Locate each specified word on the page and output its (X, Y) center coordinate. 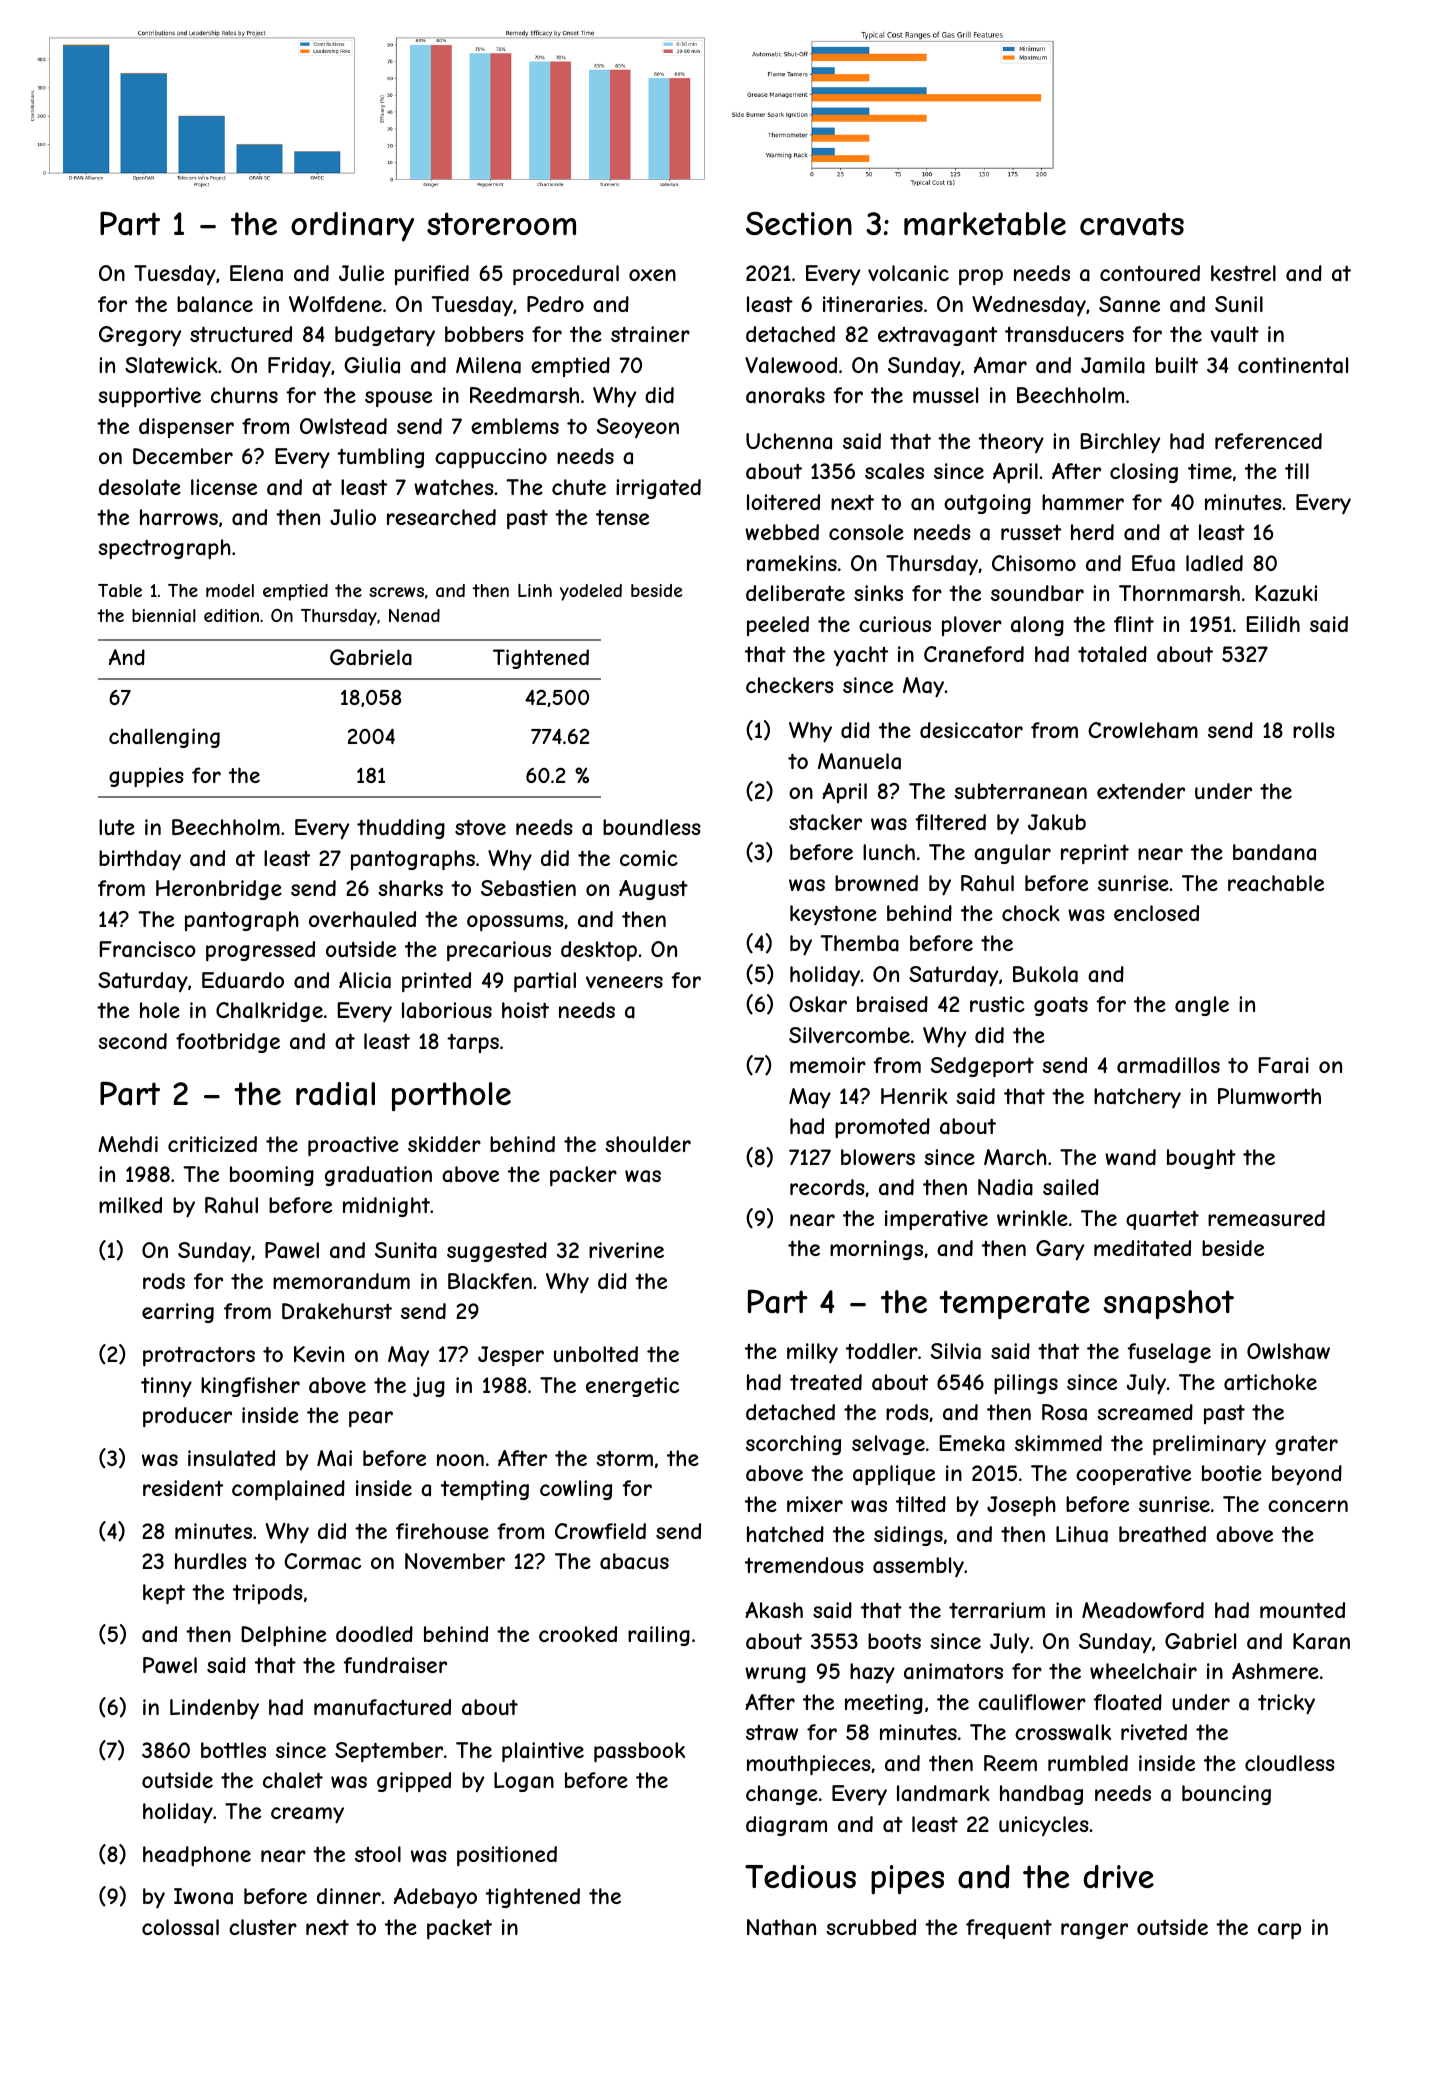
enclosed (1156, 913)
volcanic (908, 273)
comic (649, 858)
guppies (146, 777)
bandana (1274, 852)
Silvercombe (849, 1035)
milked (130, 1205)
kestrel (1243, 273)
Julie (361, 273)
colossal (180, 1927)
